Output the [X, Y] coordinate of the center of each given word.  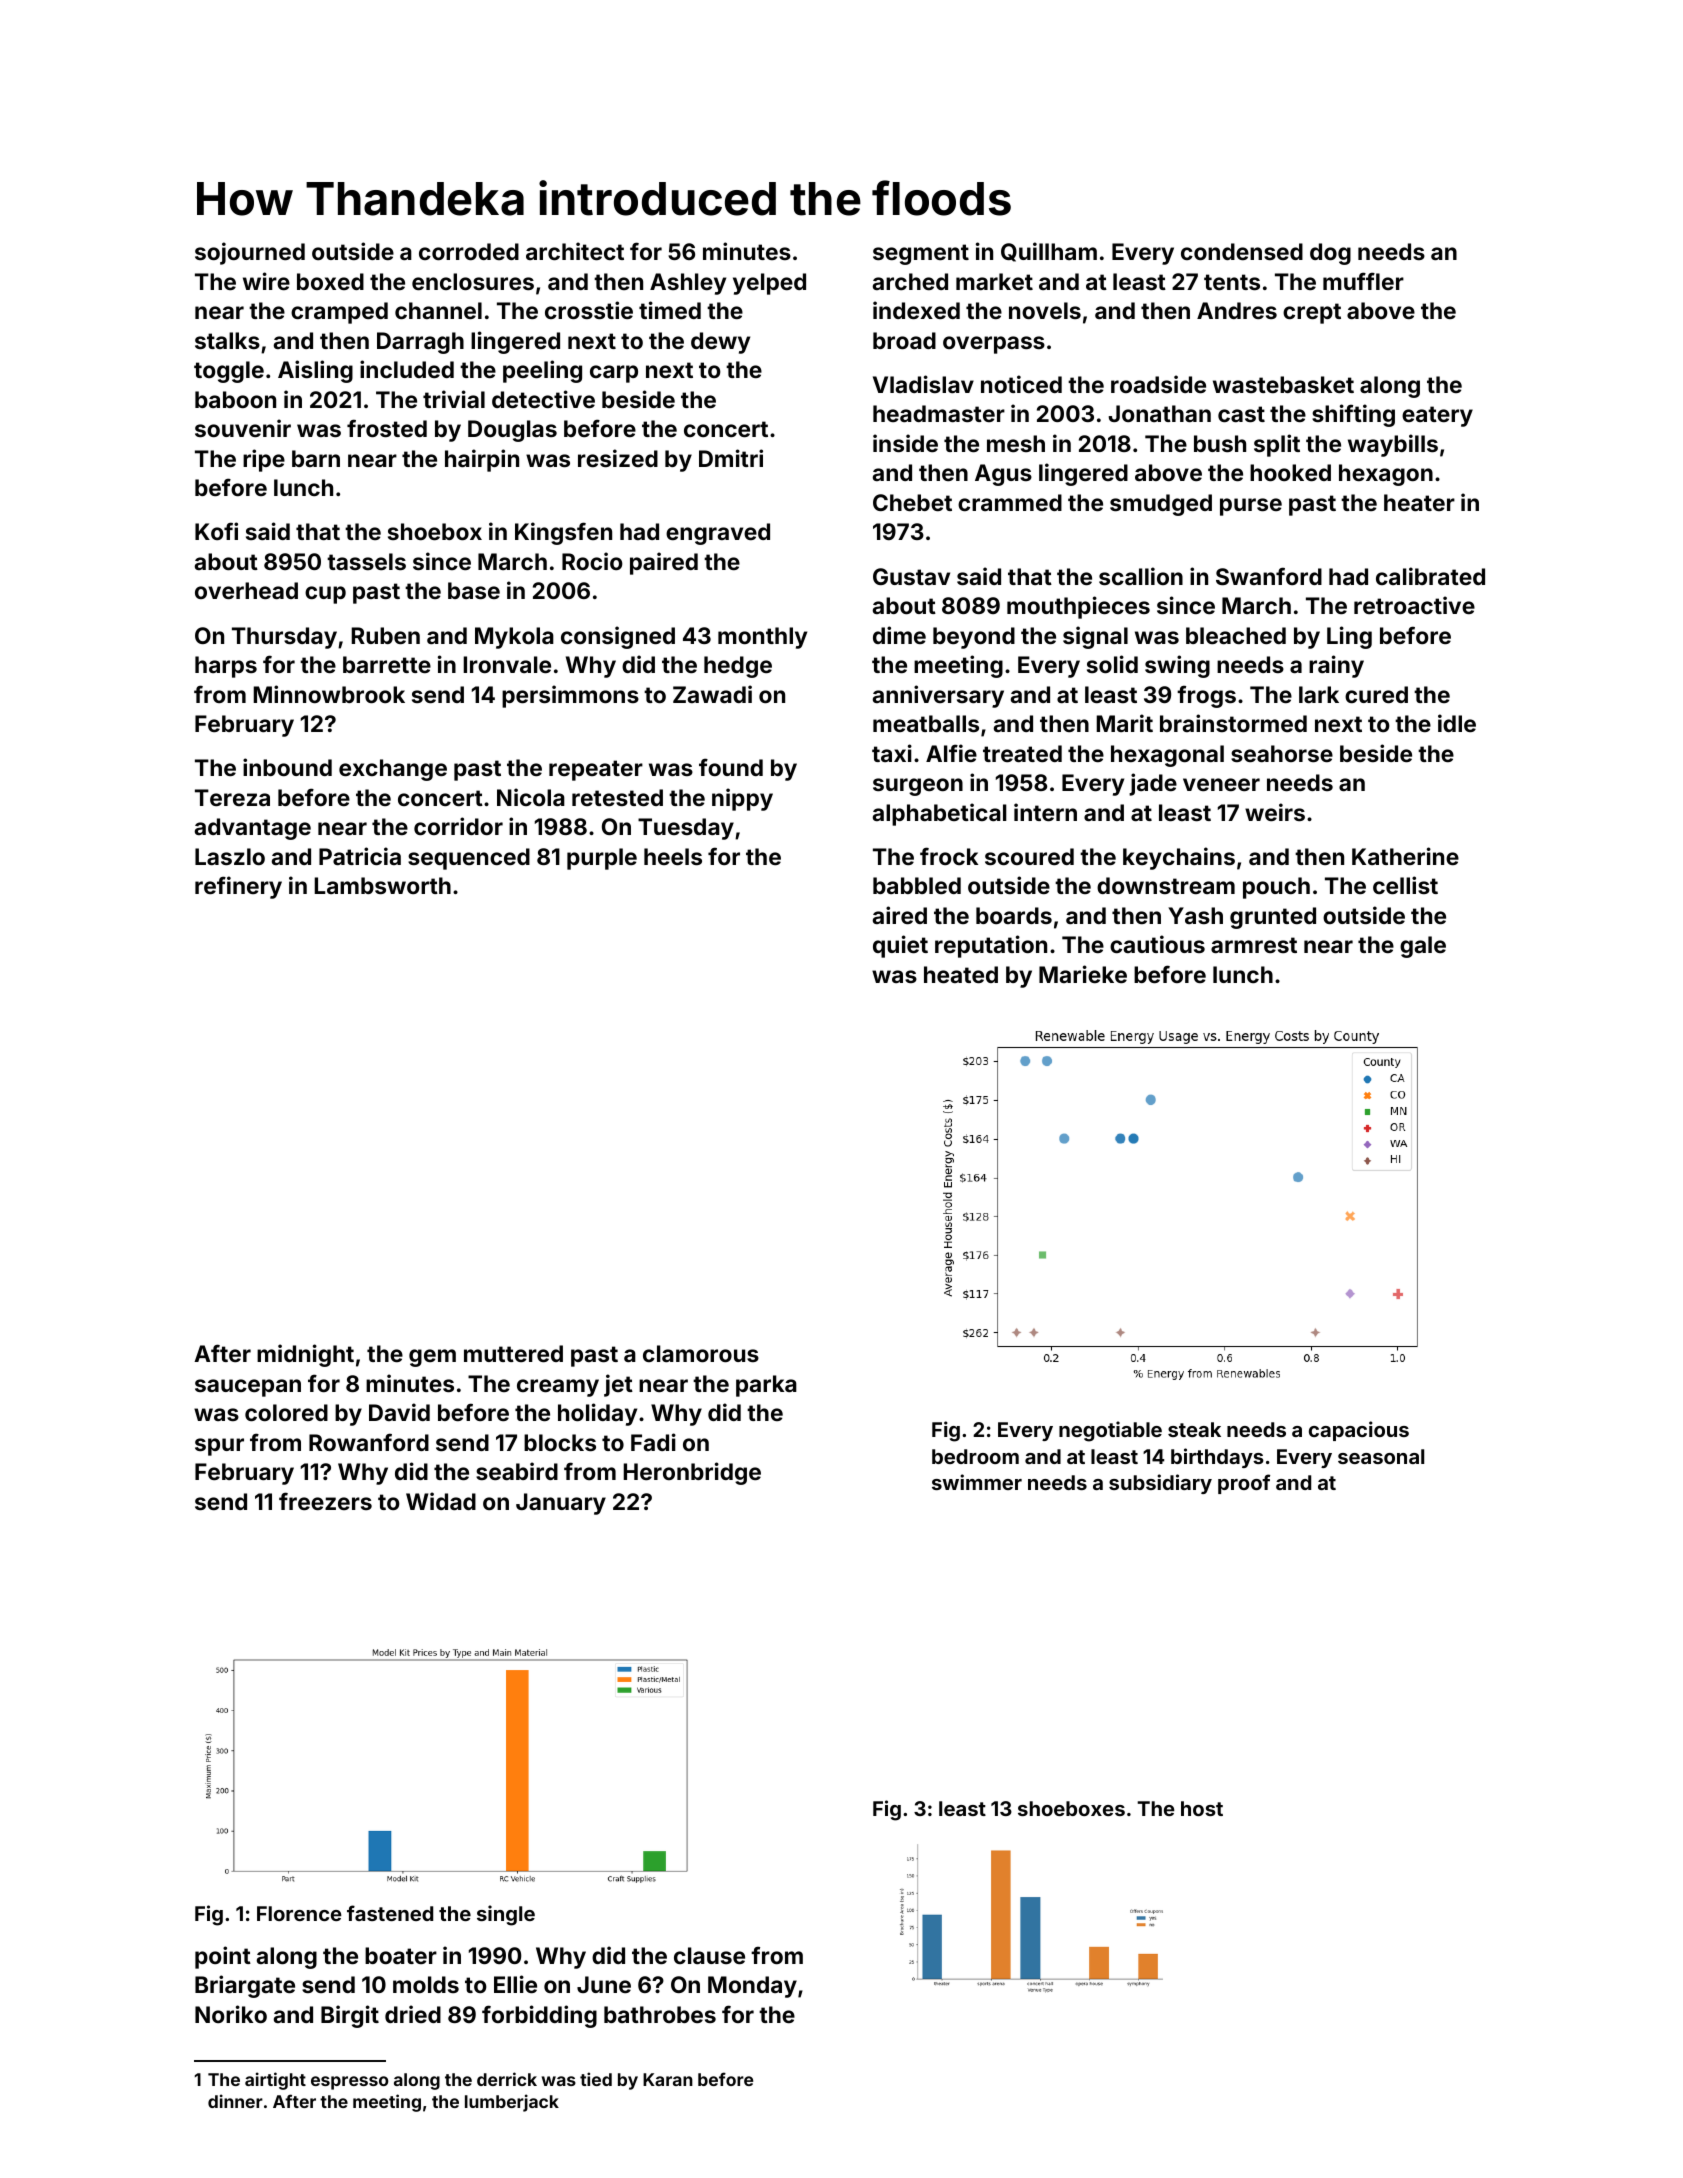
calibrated [1430, 576]
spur [219, 1447]
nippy [742, 799]
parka [766, 1386]
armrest [1254, 945]
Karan [668, 2079]
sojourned [250, 253]
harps [226, 667]
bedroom [975, 1456]
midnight [305, 1355]
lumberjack [512, 2103]
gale [1423, 947]
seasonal [1381, 1456]
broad [904, 340]
